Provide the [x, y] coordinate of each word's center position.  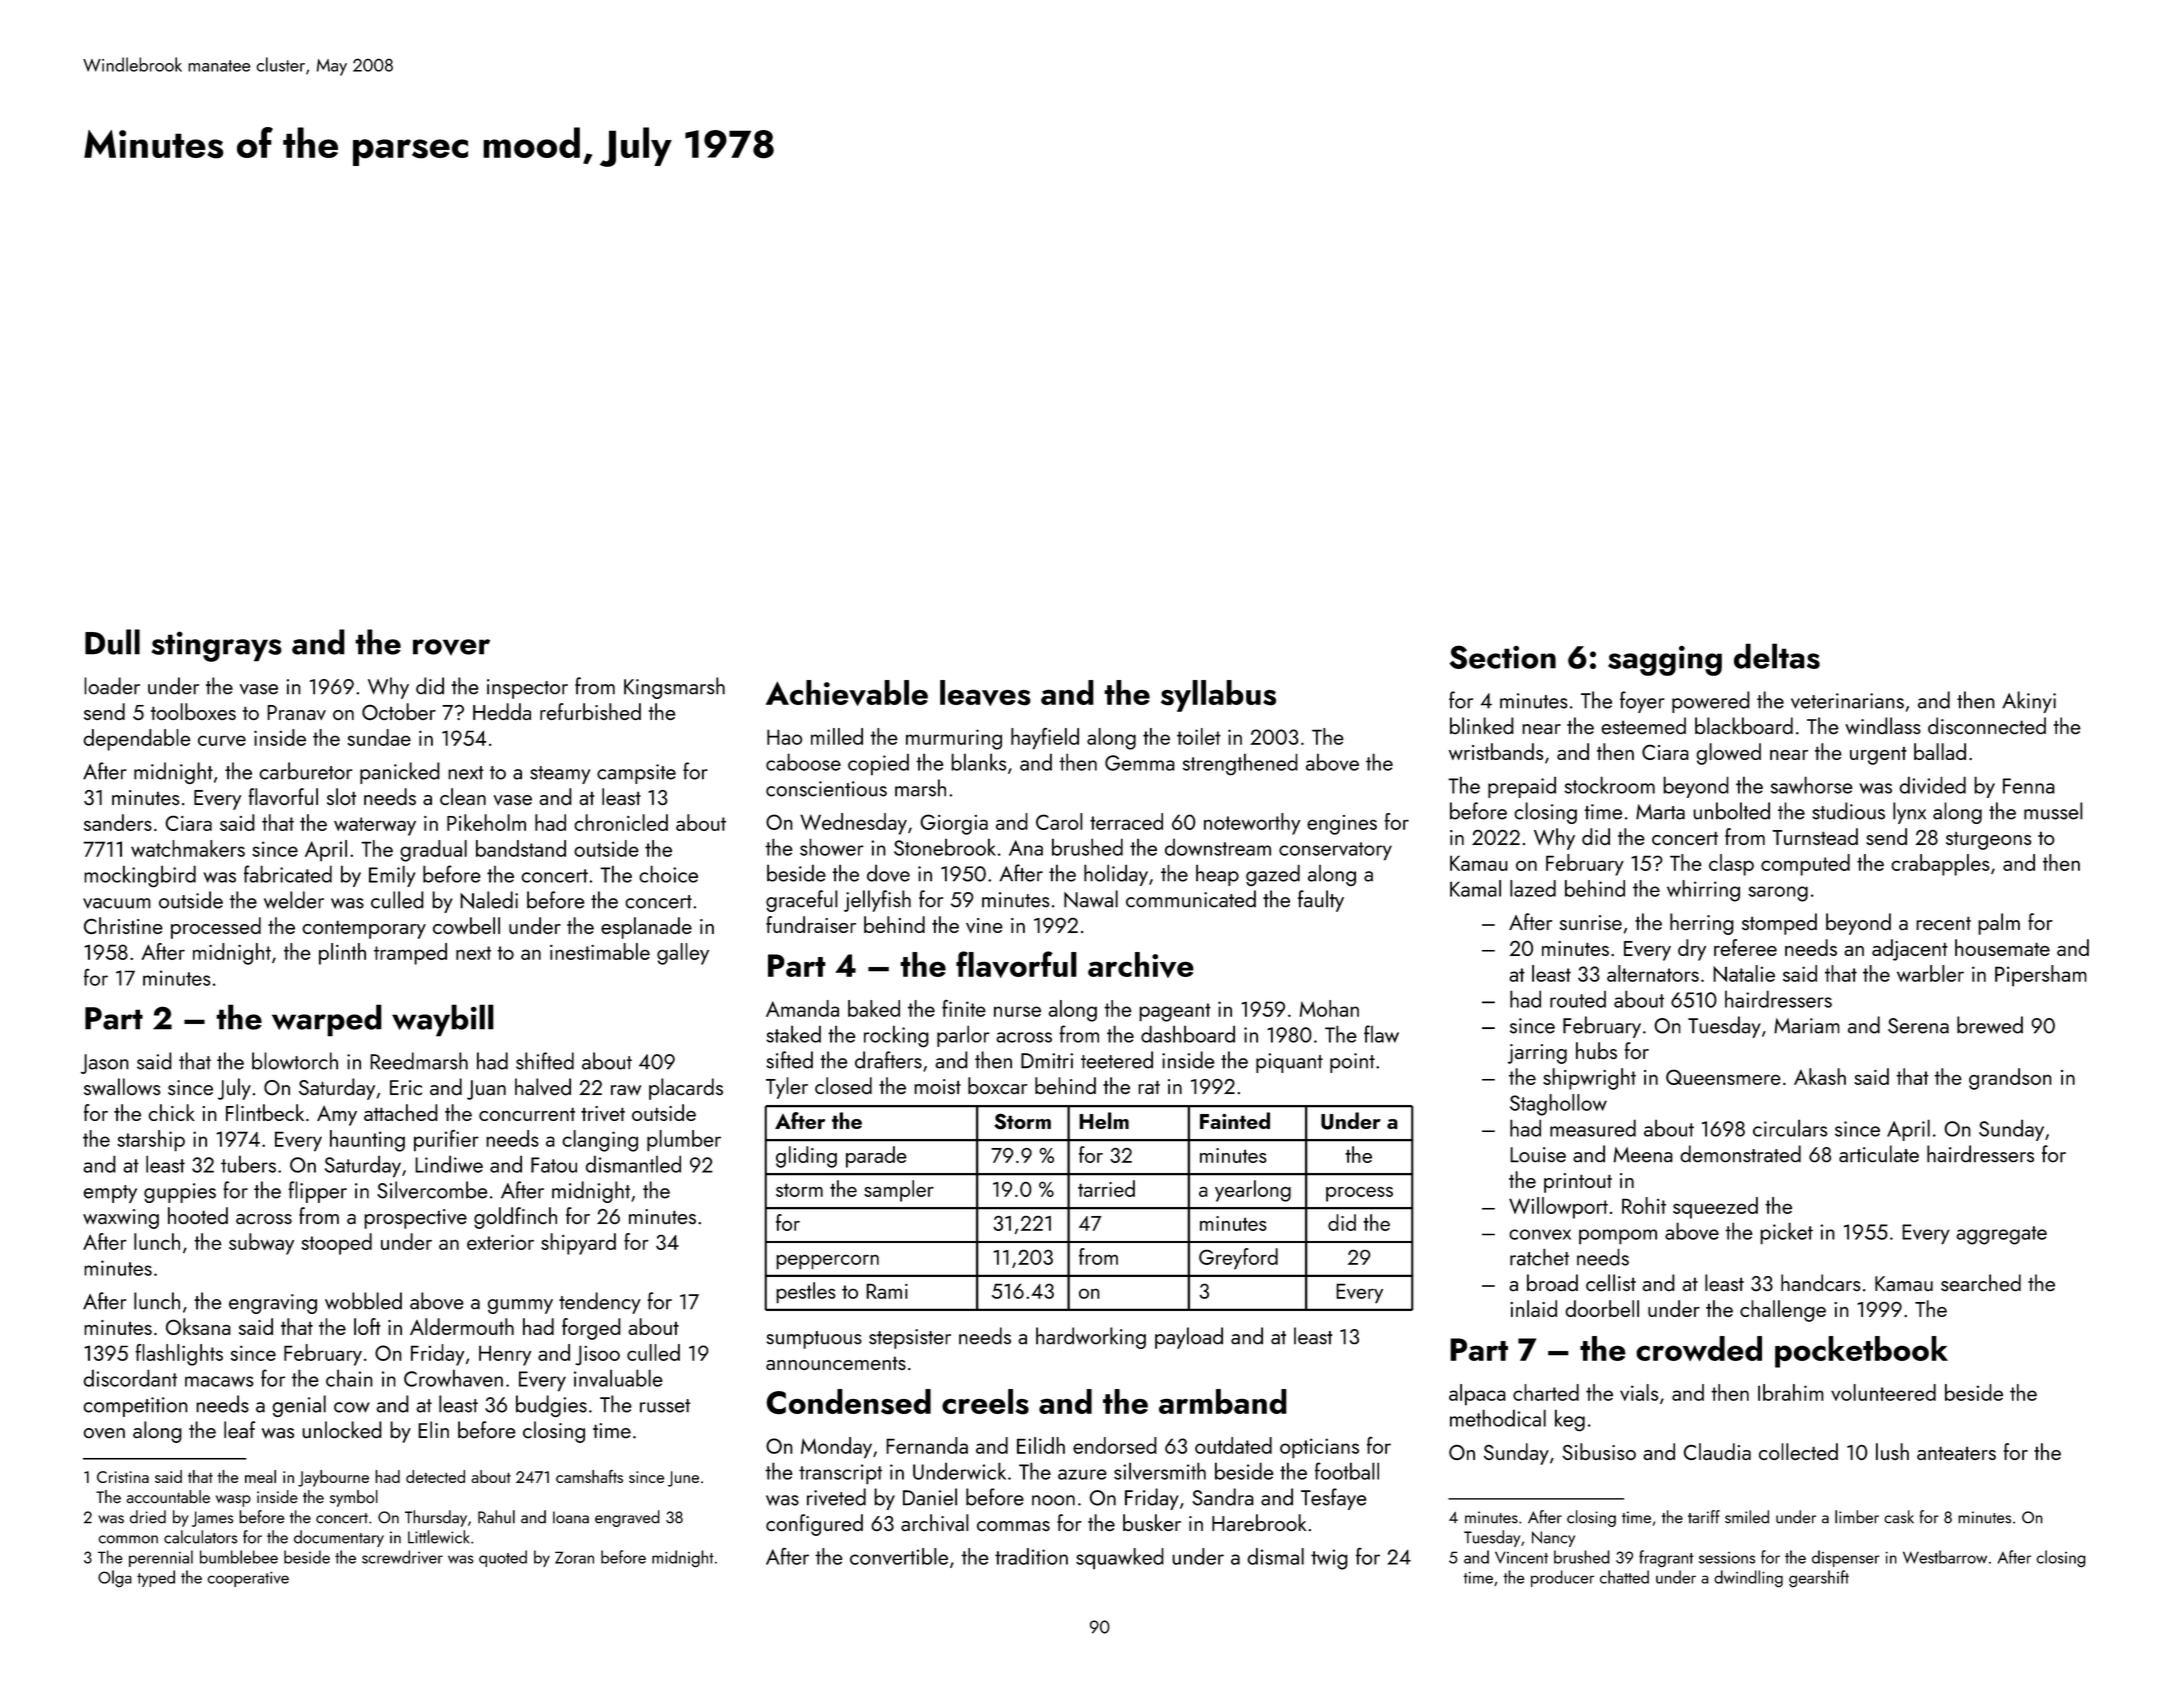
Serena [1918, 1026]
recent [1943, 923]
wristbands [1496, 751]
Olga [115, 1579]
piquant [1289, 1063]
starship [151, 1141]
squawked [1120, 1559]
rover [451, 647]
